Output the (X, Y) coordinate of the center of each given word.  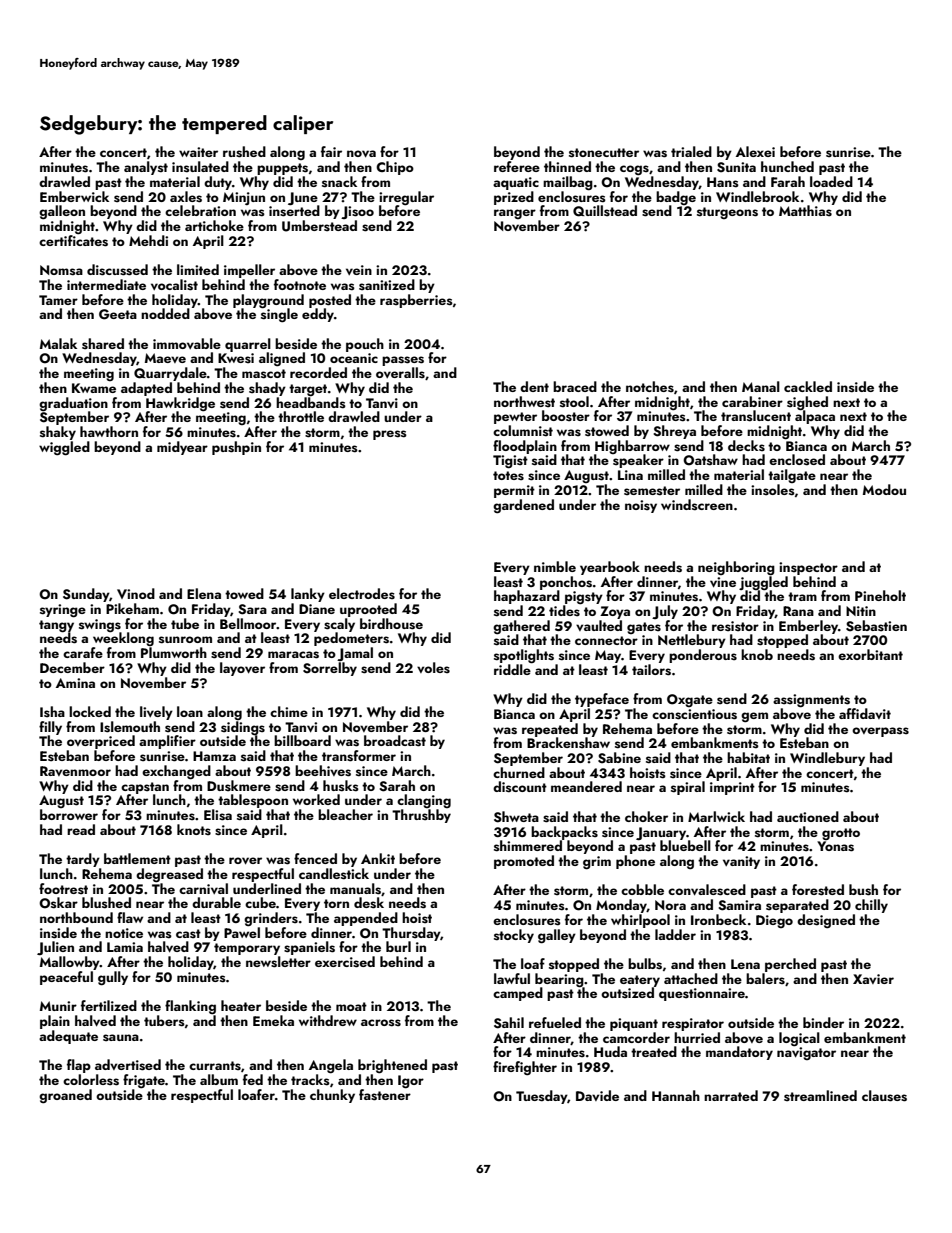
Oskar (58, 903)
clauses (884, 1096)
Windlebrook (757, 196)
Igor (411, 1082)
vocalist (174, 285)
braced (575, 386)
